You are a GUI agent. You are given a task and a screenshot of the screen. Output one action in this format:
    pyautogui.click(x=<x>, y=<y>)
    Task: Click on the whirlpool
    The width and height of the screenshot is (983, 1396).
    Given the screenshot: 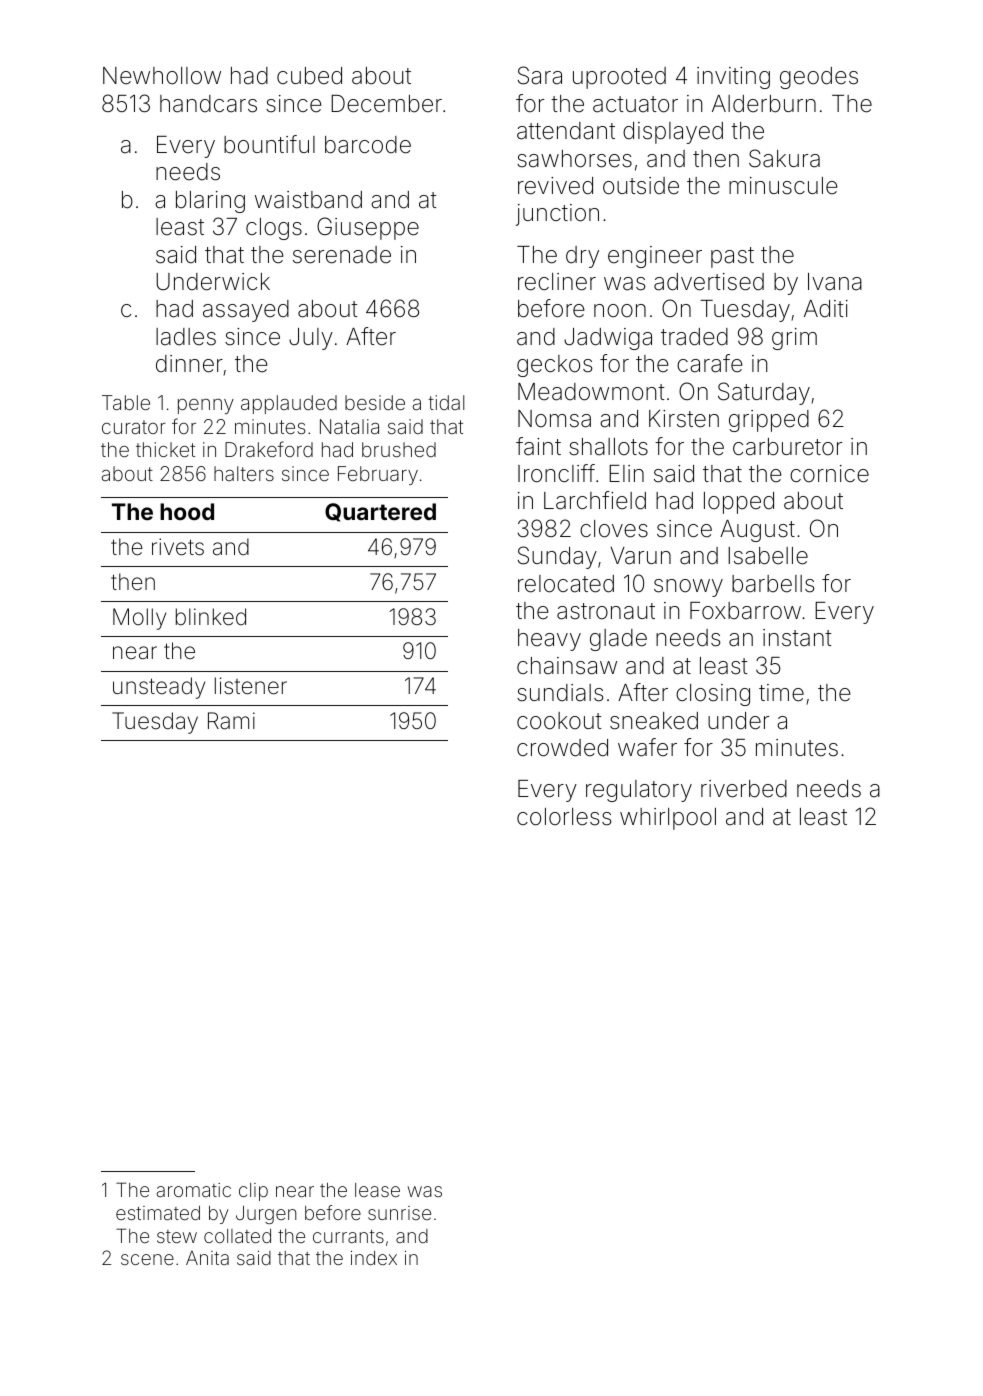 What is the action you would take?
    pyautogui.click(x=668, y=819)
